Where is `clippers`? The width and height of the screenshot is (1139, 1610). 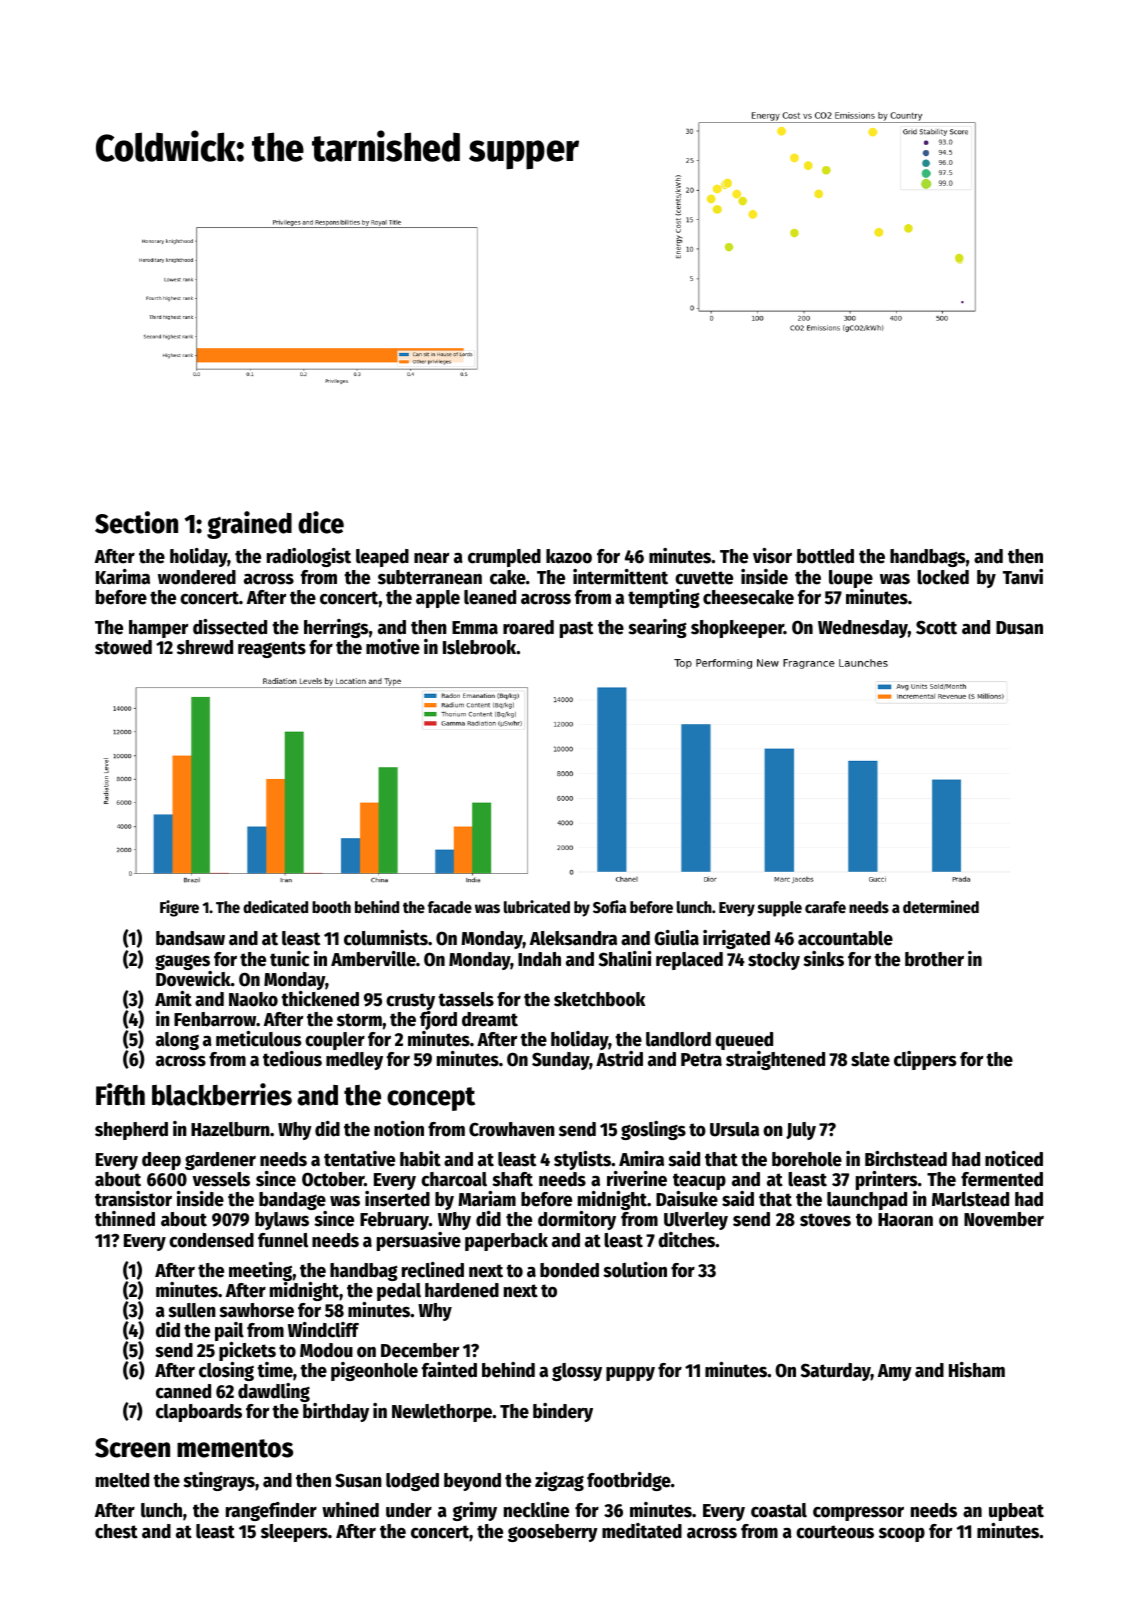 clippers is located at coordinates (925, 1060).
